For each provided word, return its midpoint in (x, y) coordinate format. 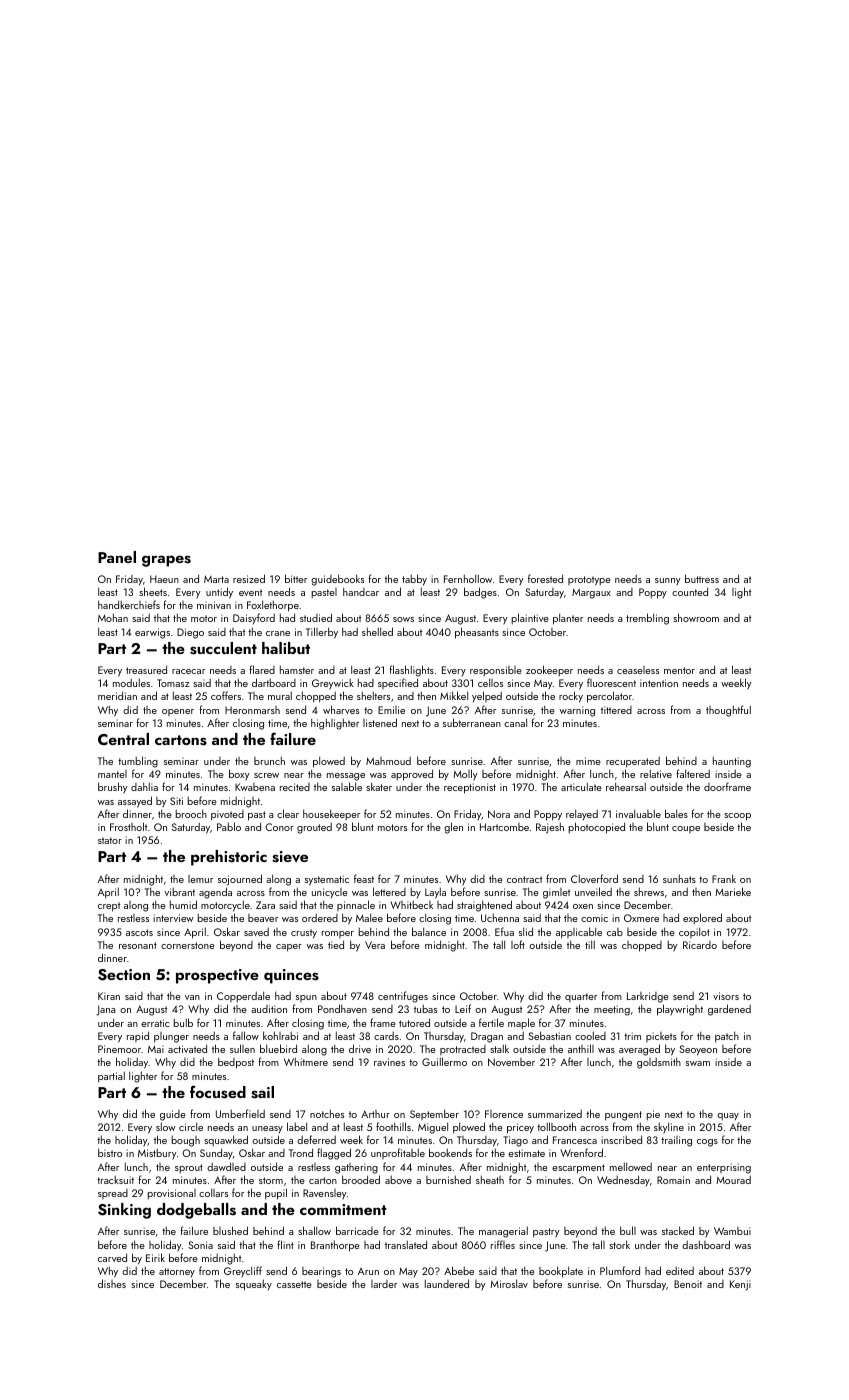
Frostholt (128, 826)
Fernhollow (468, 578)
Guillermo (444, 1061)
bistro (110, 1152)
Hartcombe (504, 827)
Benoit (688, 1284)
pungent (623, 1116)
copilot (694, 932)
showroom (696, 617)
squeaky (254, 1285)
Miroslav (509, 1283)
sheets (153, 591)
